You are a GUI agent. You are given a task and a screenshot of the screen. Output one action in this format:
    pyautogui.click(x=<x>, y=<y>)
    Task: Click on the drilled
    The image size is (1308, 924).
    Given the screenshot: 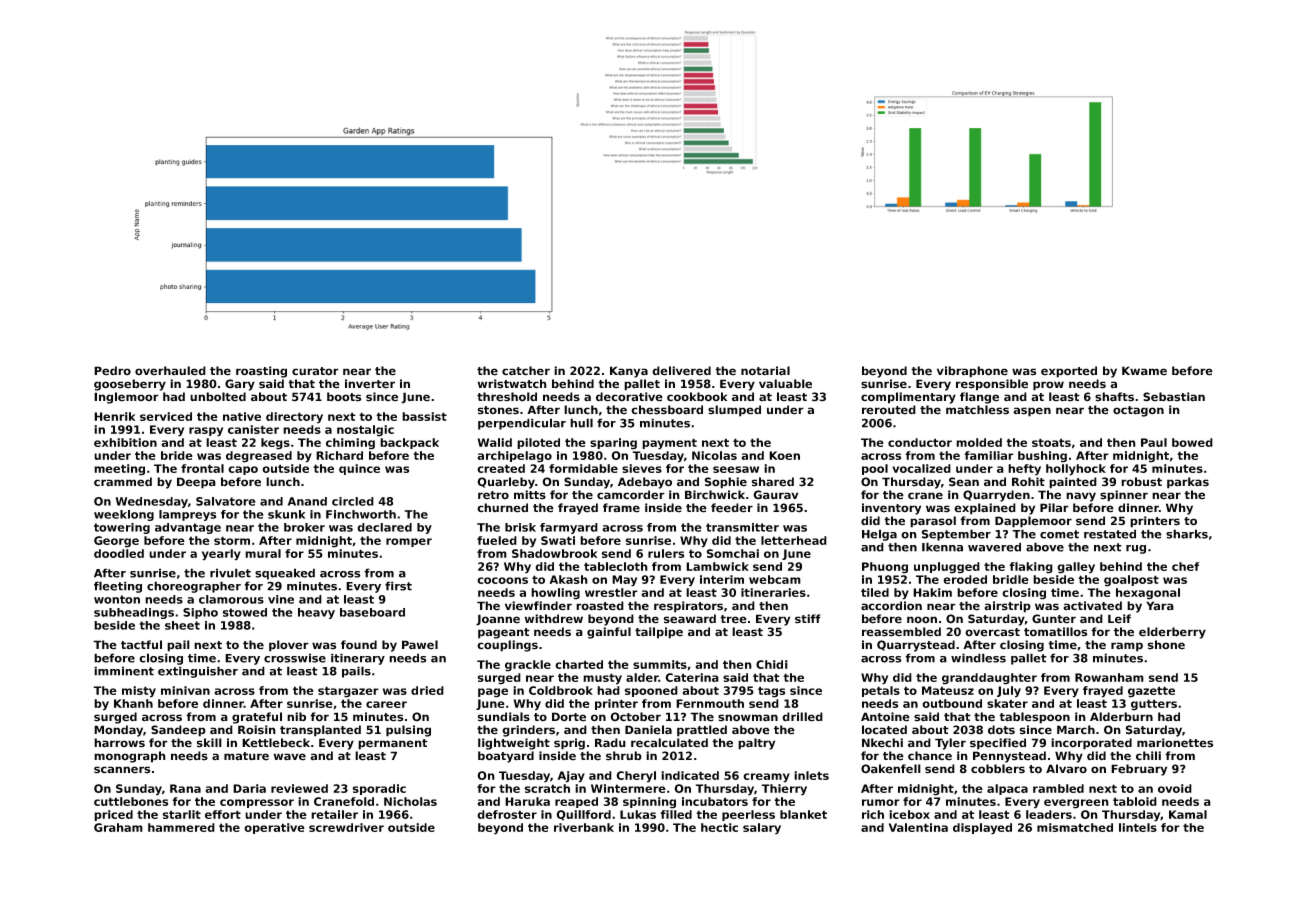 What is the action you would take?
    pyautogui.click(x=802, y=717)
